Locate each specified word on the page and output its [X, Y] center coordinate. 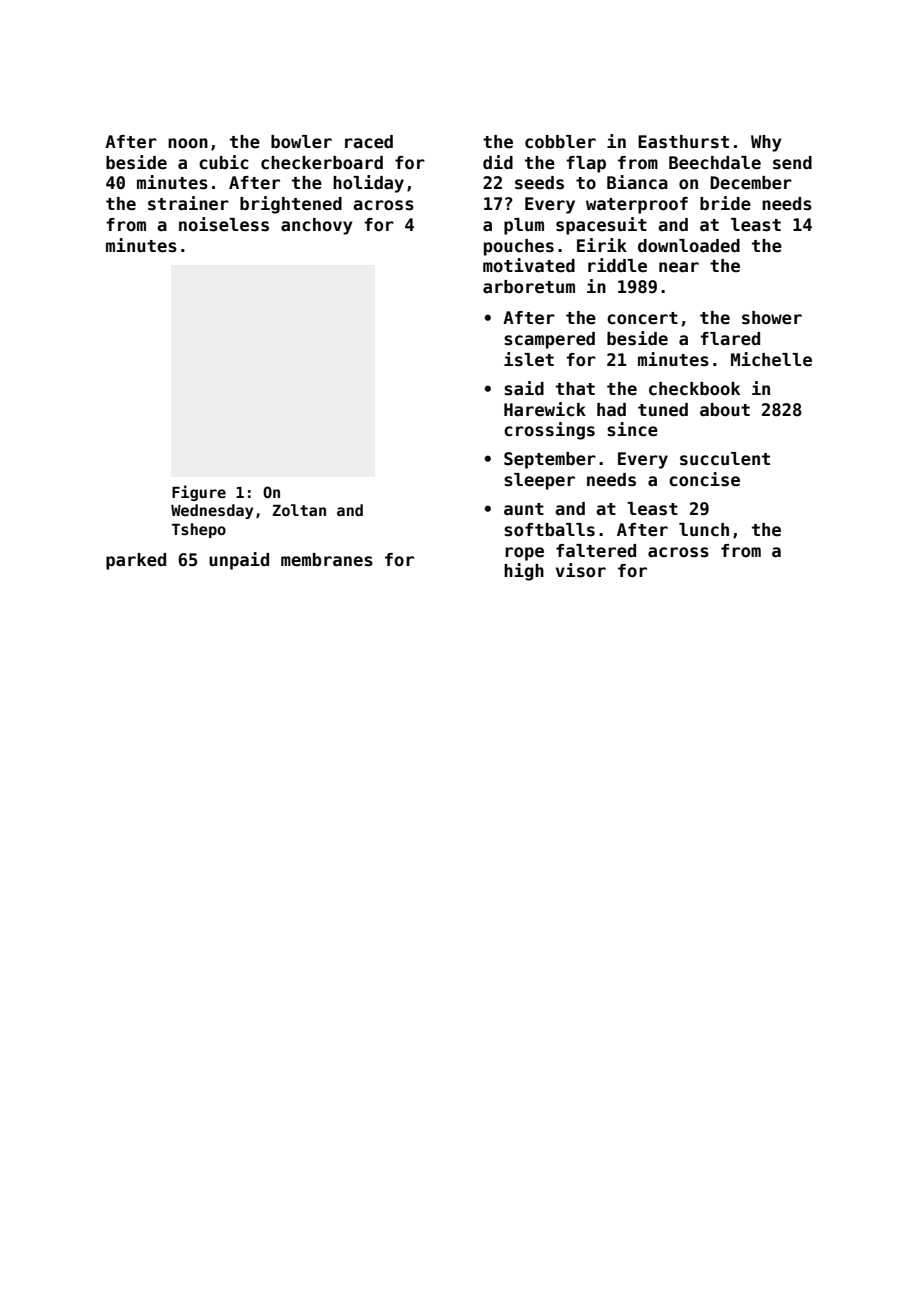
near [679, 267]
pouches [519, 247]
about [725, 410]
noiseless [224, 224]
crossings [549, 431]
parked [136, 561]
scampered [549, 340]
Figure [199, 493]
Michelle [771, 359]
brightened [291, 205]
